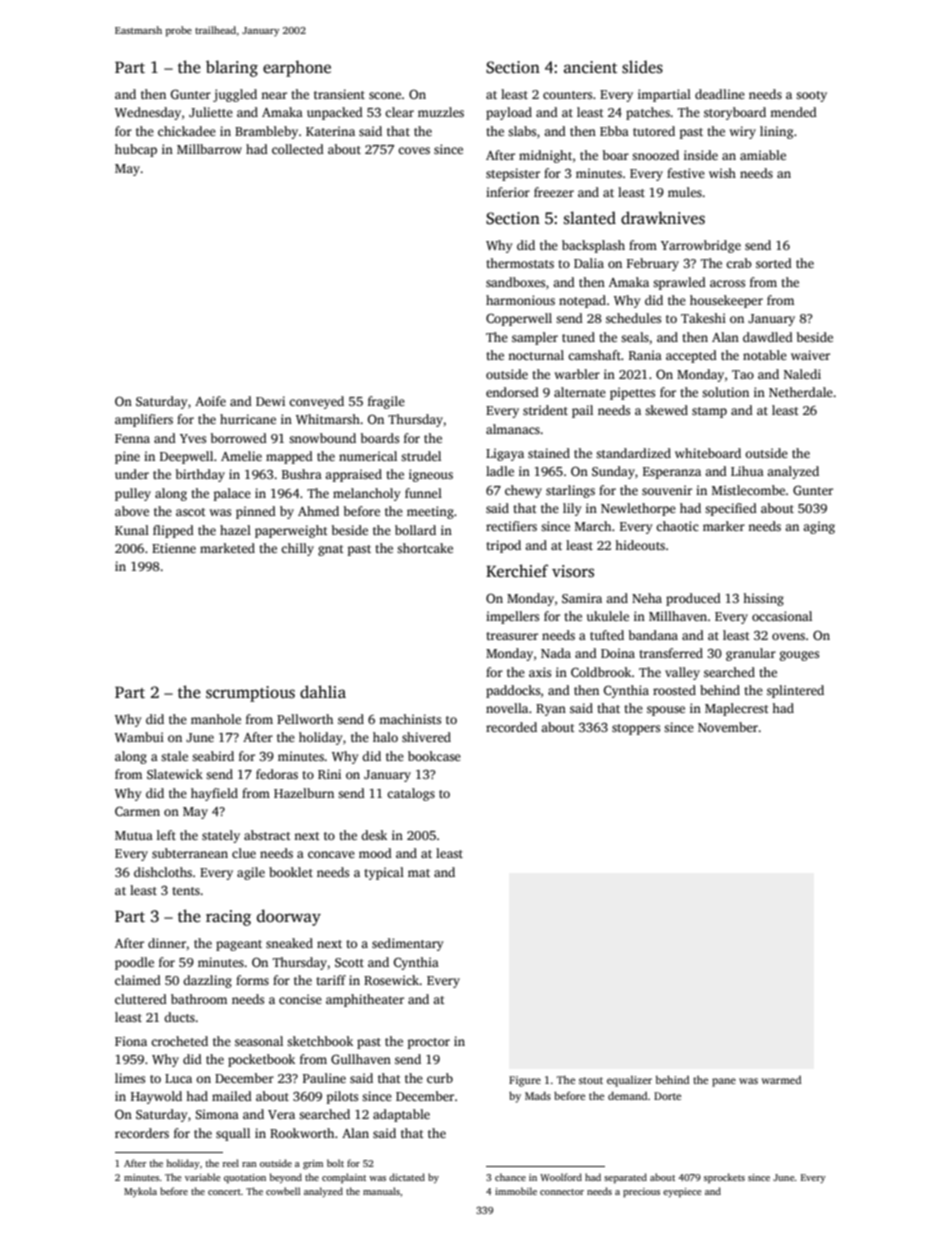 The width and height of the screenshot is (952, 1233). I want to click on earphone, so click(297, 68).
